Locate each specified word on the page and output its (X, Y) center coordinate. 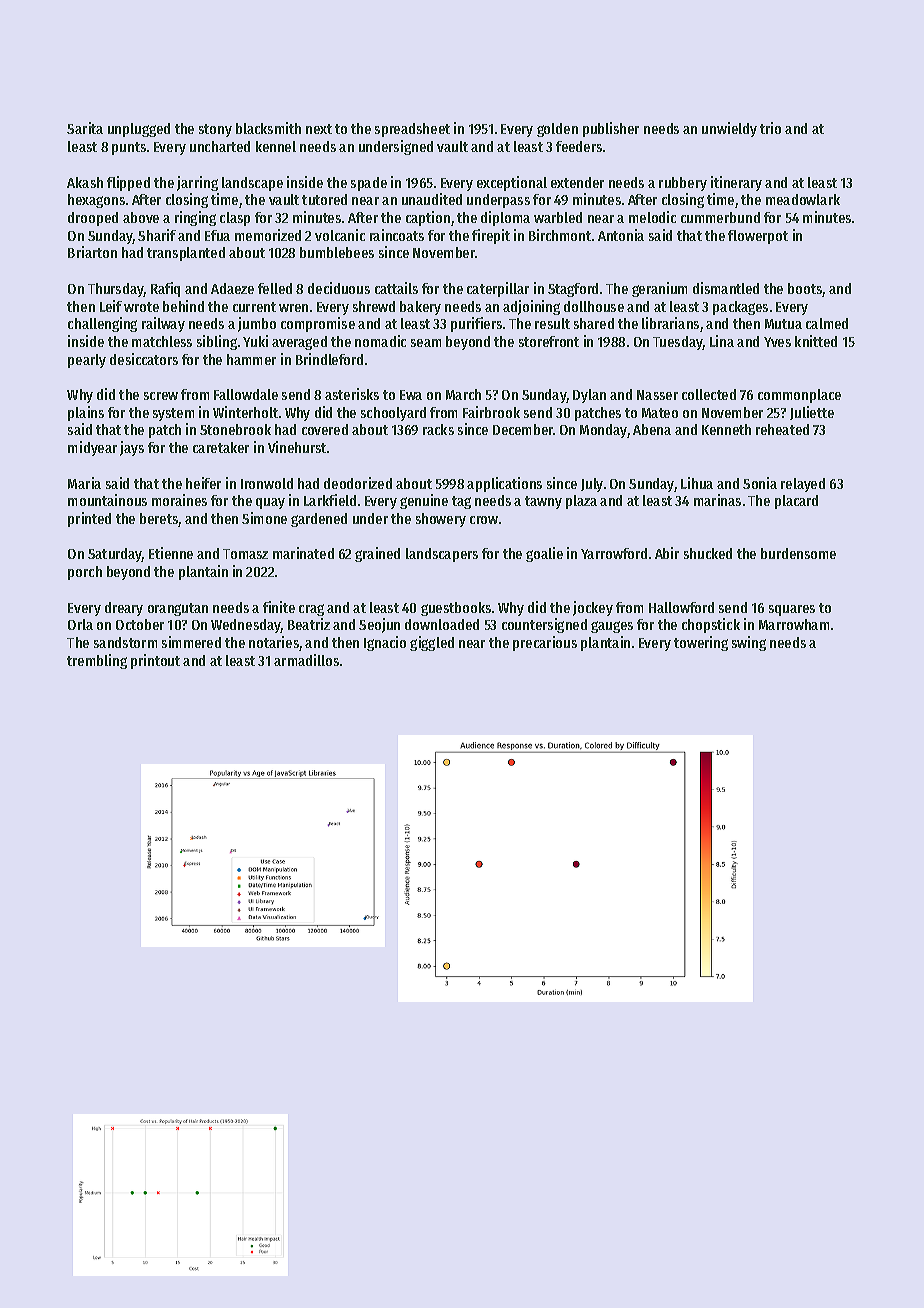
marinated (303, 553)
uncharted (220, 146)
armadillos (306, 660)
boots (805, 290)
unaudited (432, 199)
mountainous (107, 500)
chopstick (711, 625)
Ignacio (385, 643)
